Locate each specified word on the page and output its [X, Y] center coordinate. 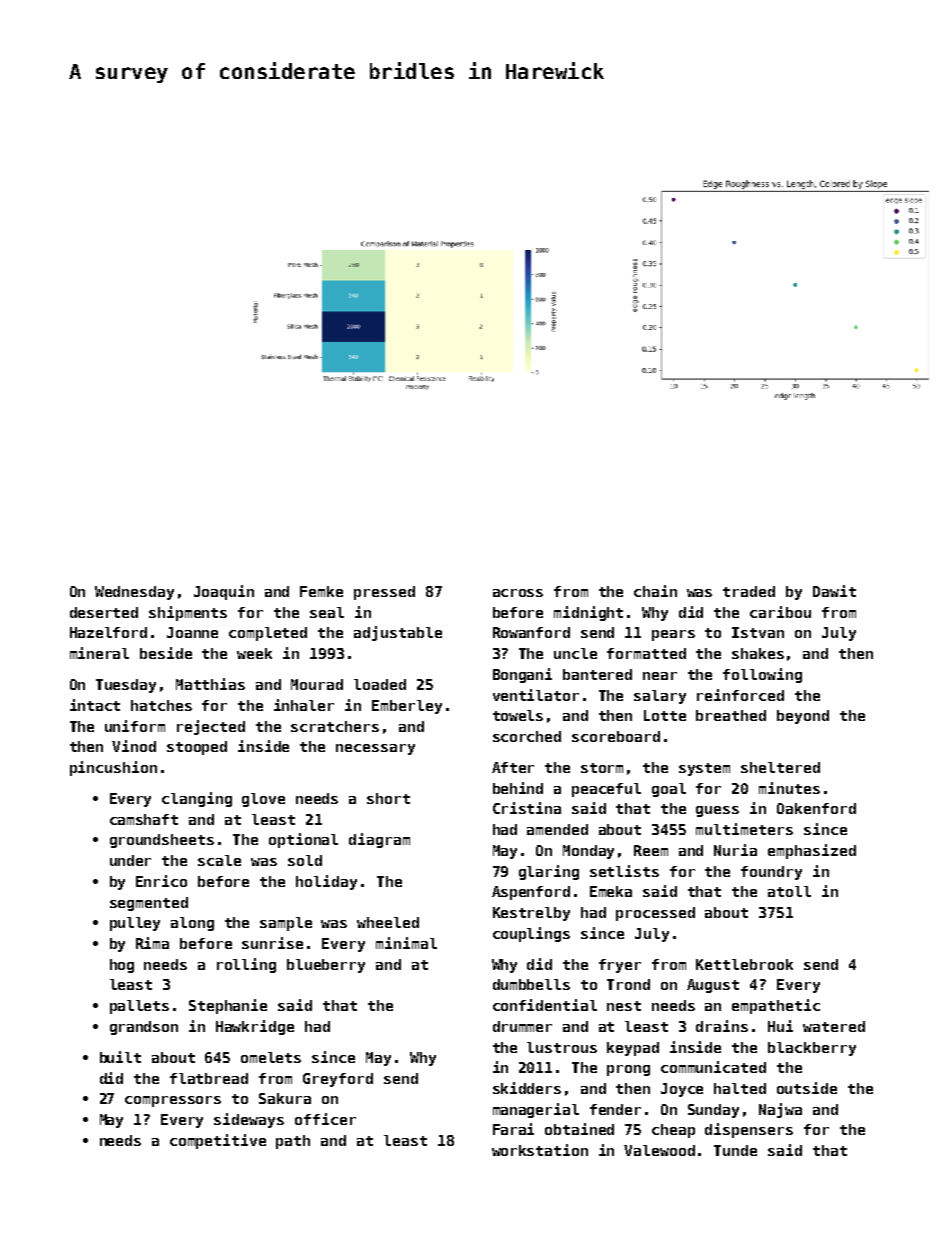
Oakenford [816, 808]
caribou [780, 612]
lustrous [562, 1047]
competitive [218, 1141]
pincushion [113, 768]
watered [834, 1026]
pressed [384, 593]
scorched [527, 736]
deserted [104, 612]
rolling [246, 965]
